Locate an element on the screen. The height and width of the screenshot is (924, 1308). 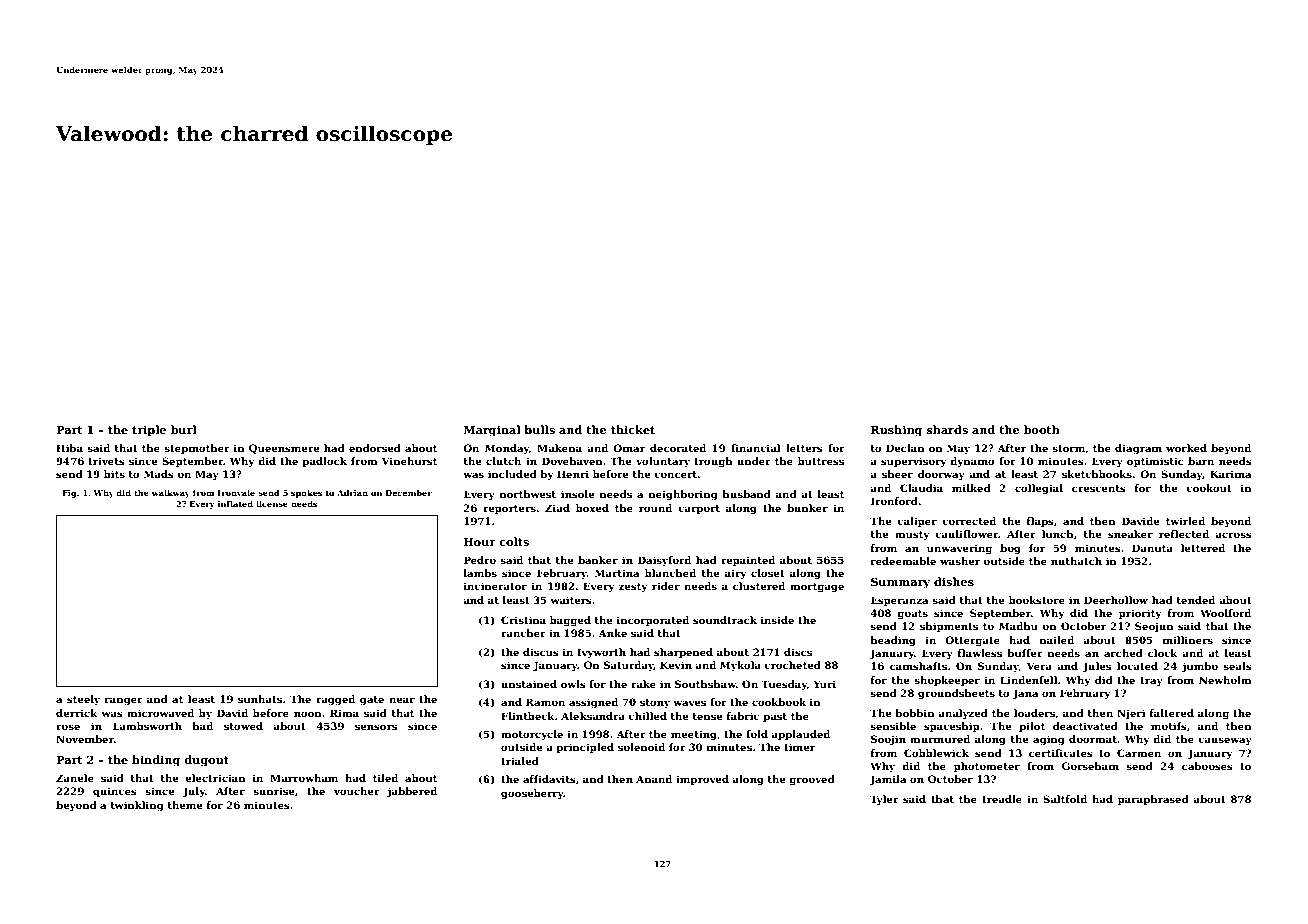
owls is located at coordinates (573, 684).
